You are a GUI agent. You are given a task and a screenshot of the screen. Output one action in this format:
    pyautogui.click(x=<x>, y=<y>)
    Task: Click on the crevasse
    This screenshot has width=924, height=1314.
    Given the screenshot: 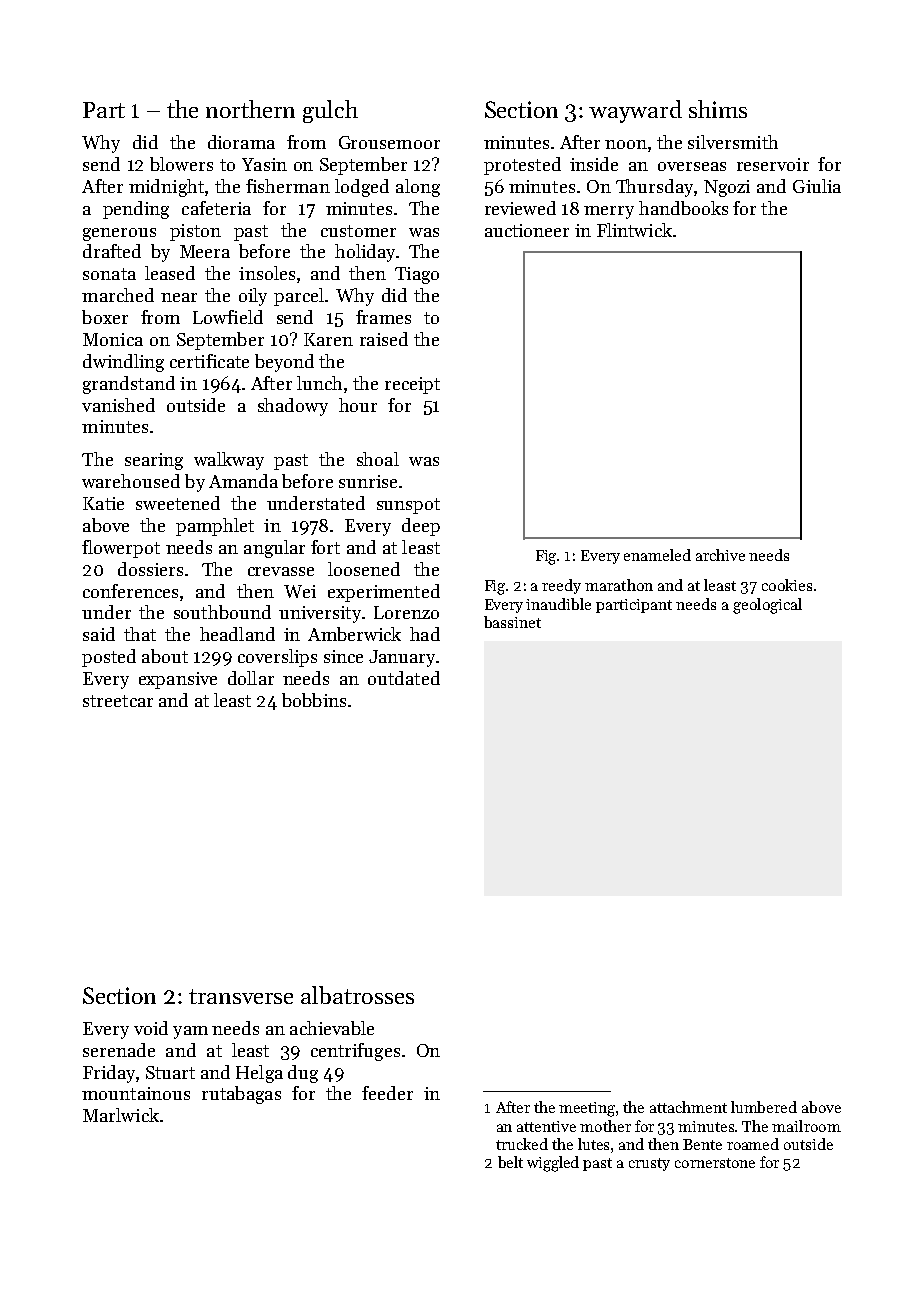 What is the action you would take?
    pyautogui.click(x=281, y=571)
